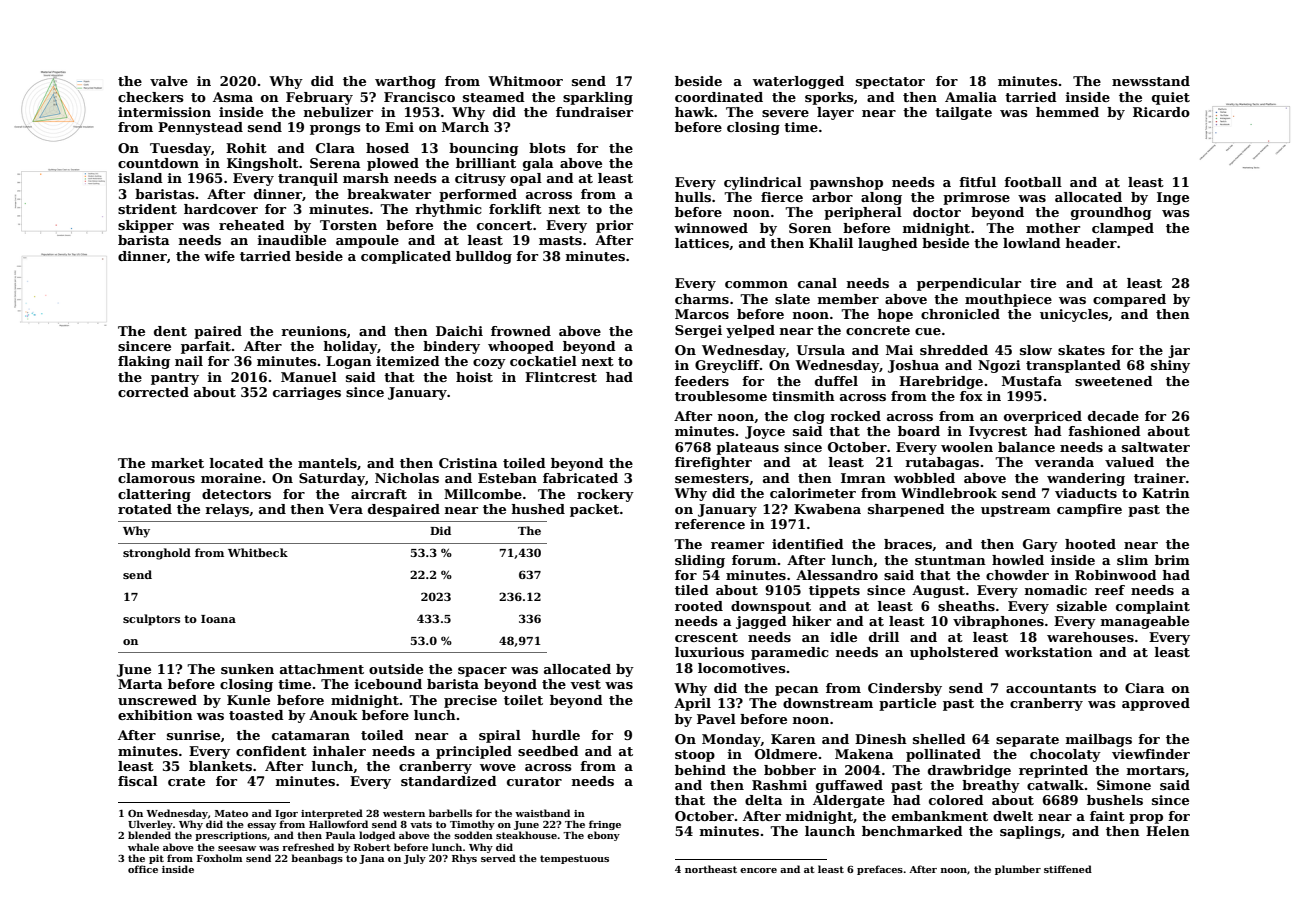 This document has height=924, width=1308. Describe the element at coordinates (1016, 511) in the document. I see `upstream` at that location.
